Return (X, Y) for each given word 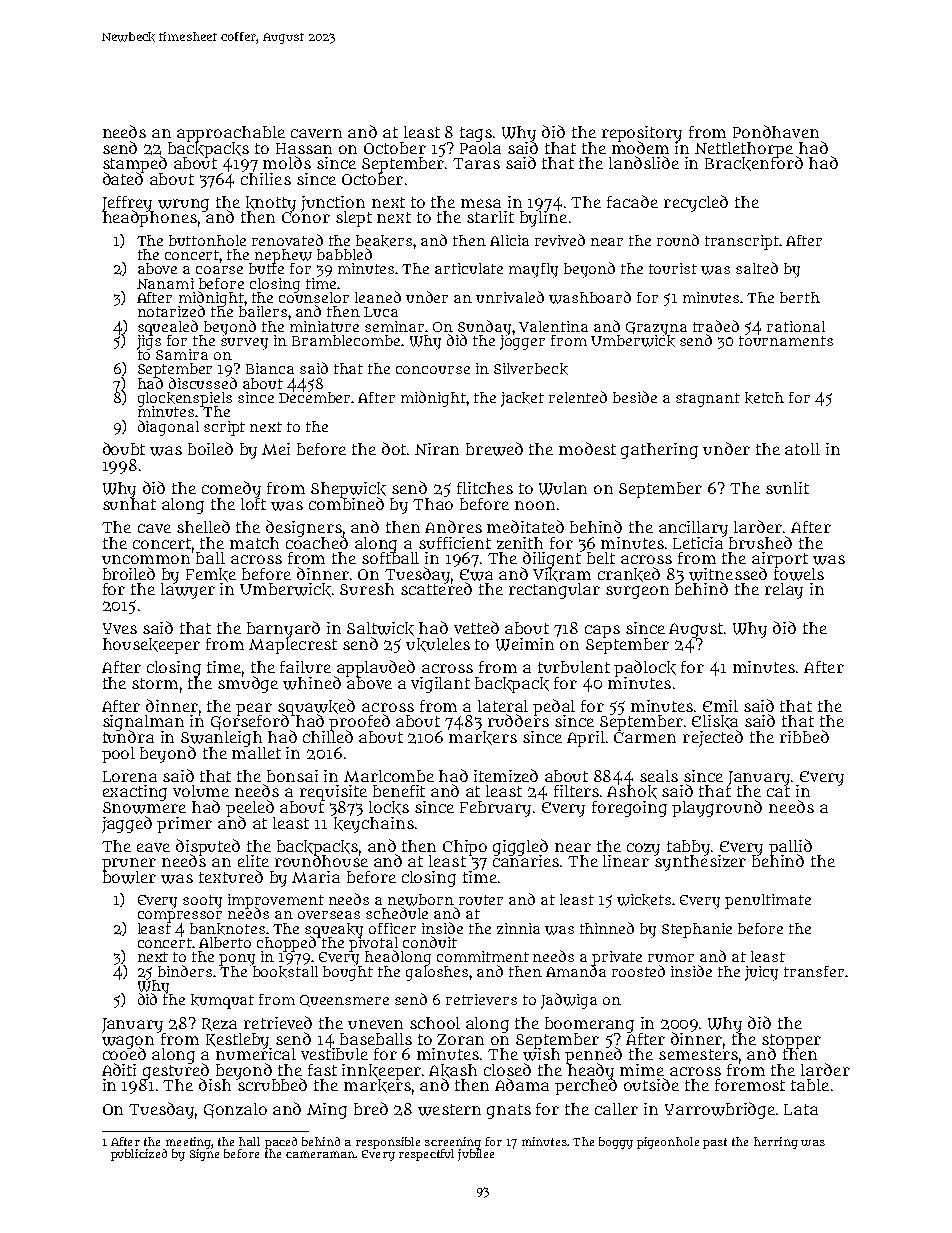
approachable (231, 134)
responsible (388, 1143)
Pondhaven (776, 131)
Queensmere (344, 1001)
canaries (526, 861)
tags (476, 134)
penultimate (768, 901)
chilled (328, 737)
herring (776, 1143)
